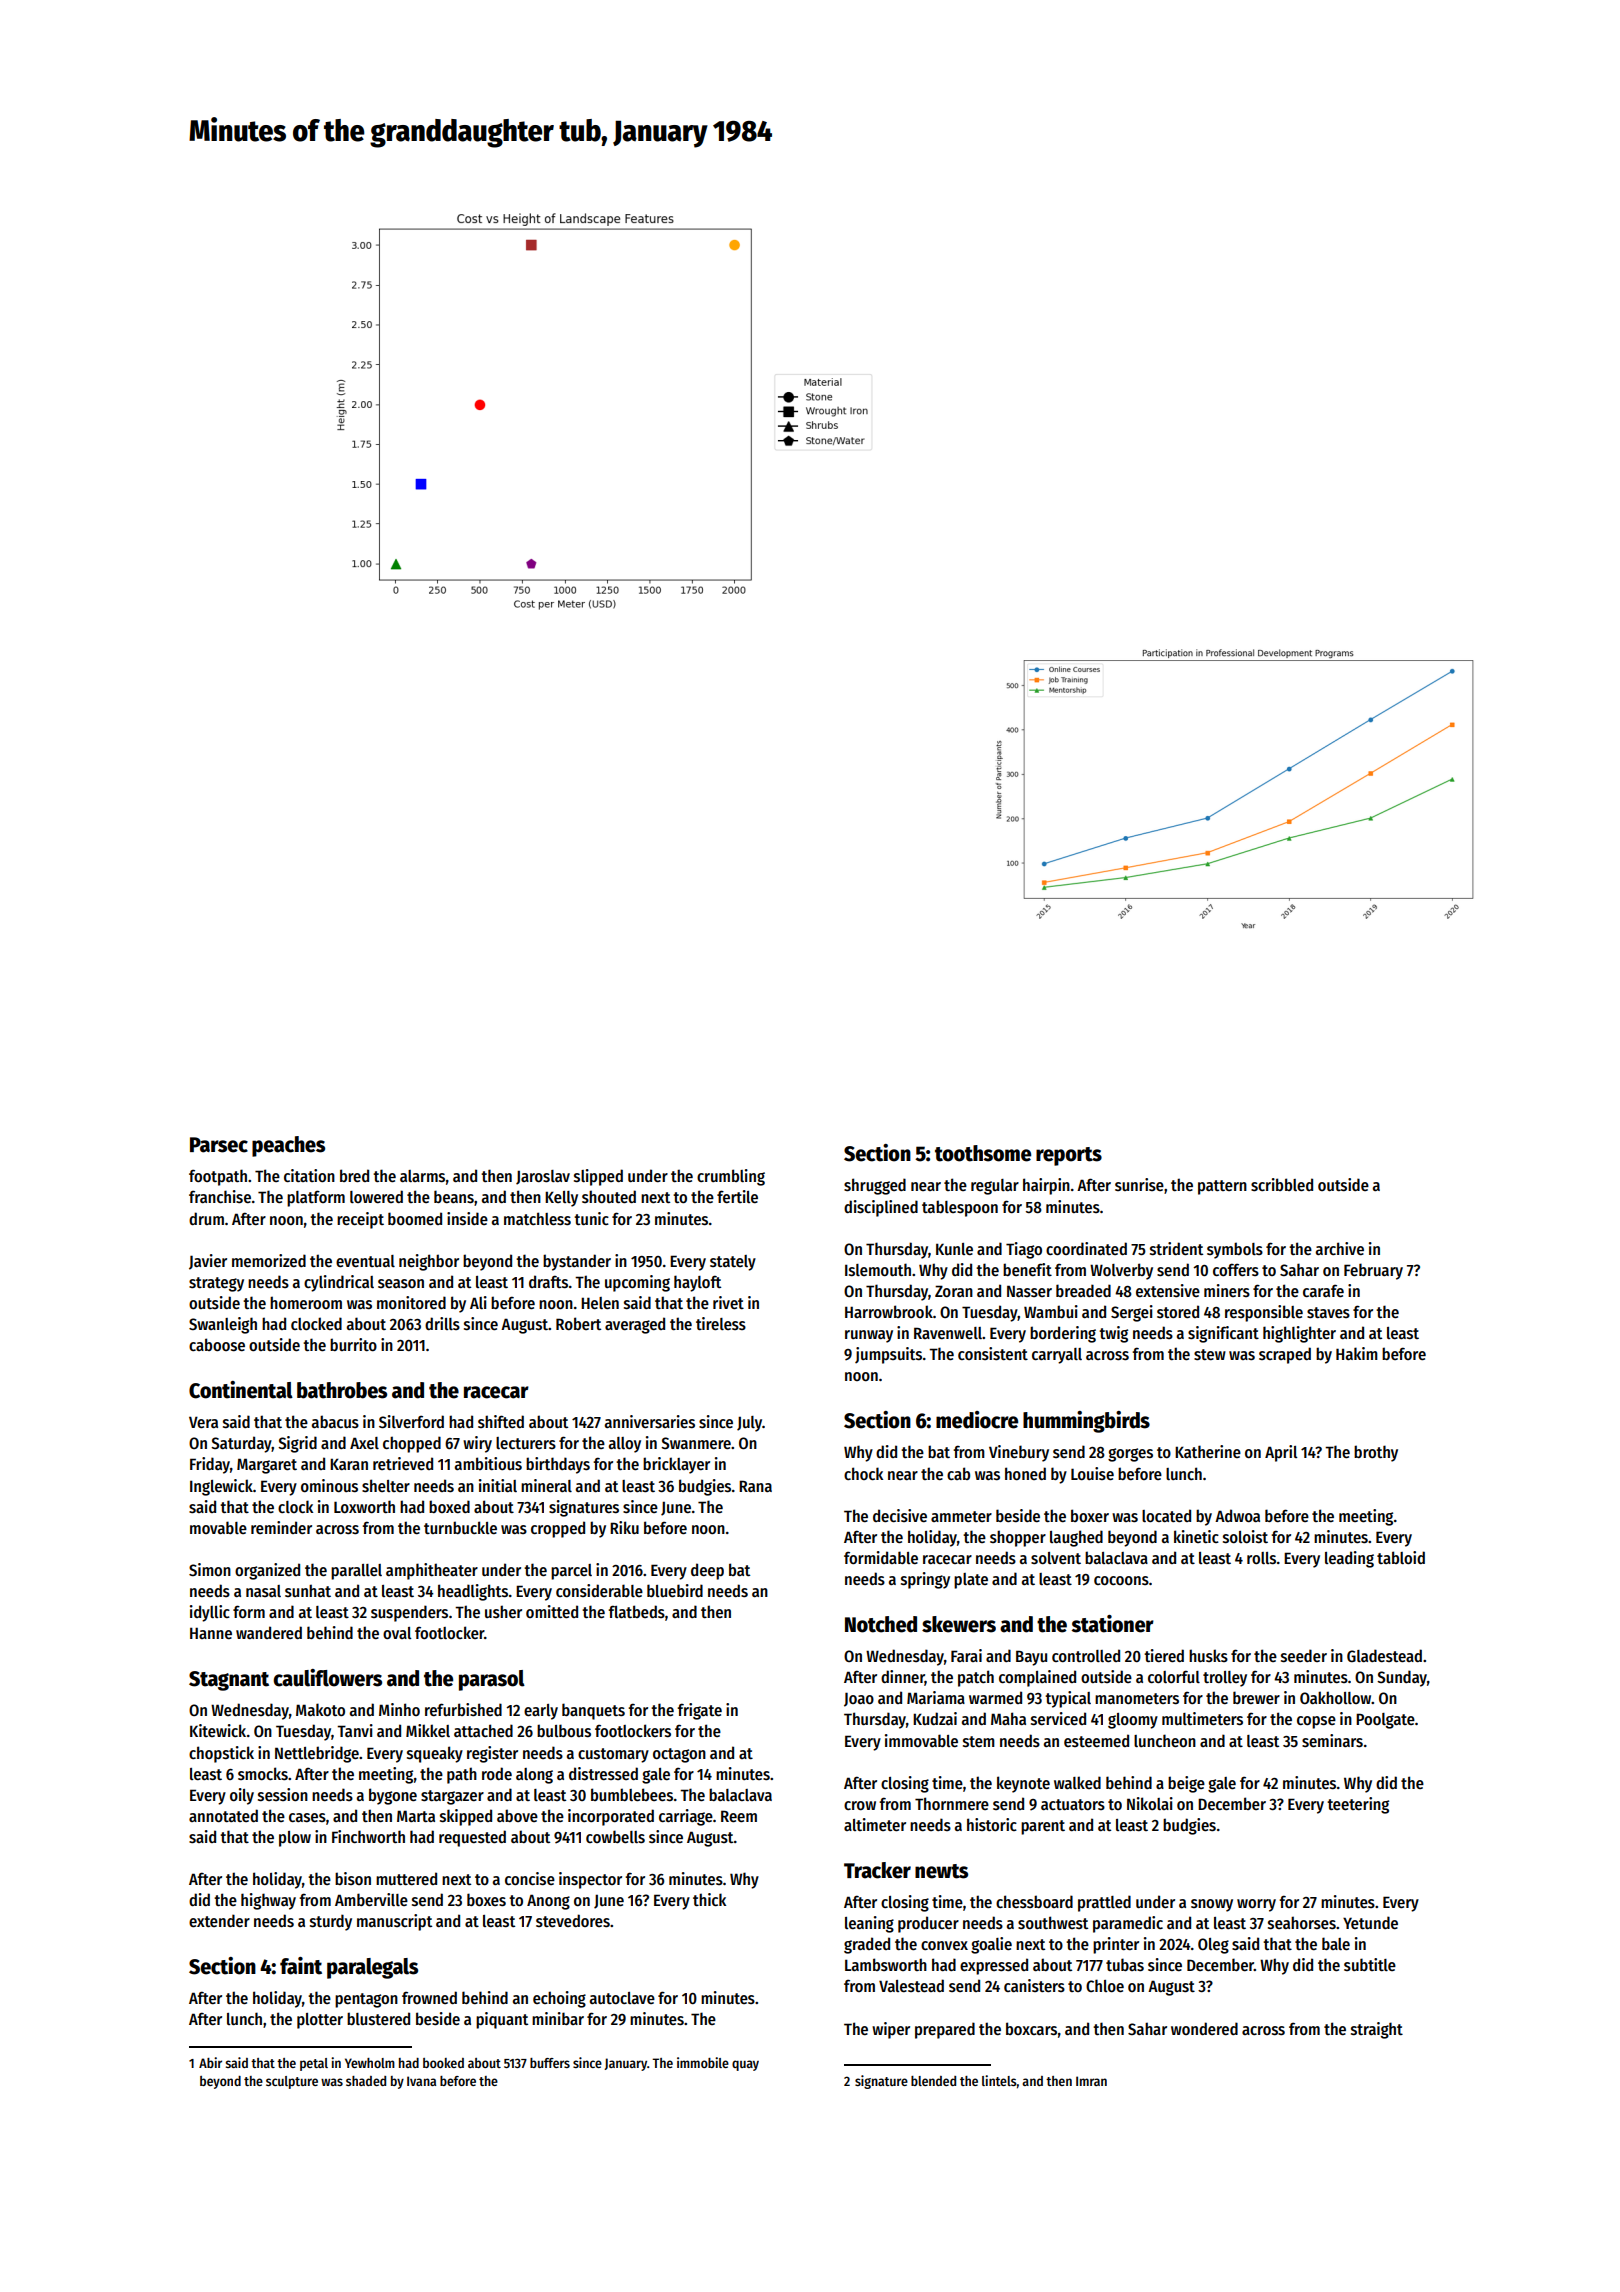  Describe the element at coordinates (366, 2081) in the screenshot. I see `shaded` at that location.
